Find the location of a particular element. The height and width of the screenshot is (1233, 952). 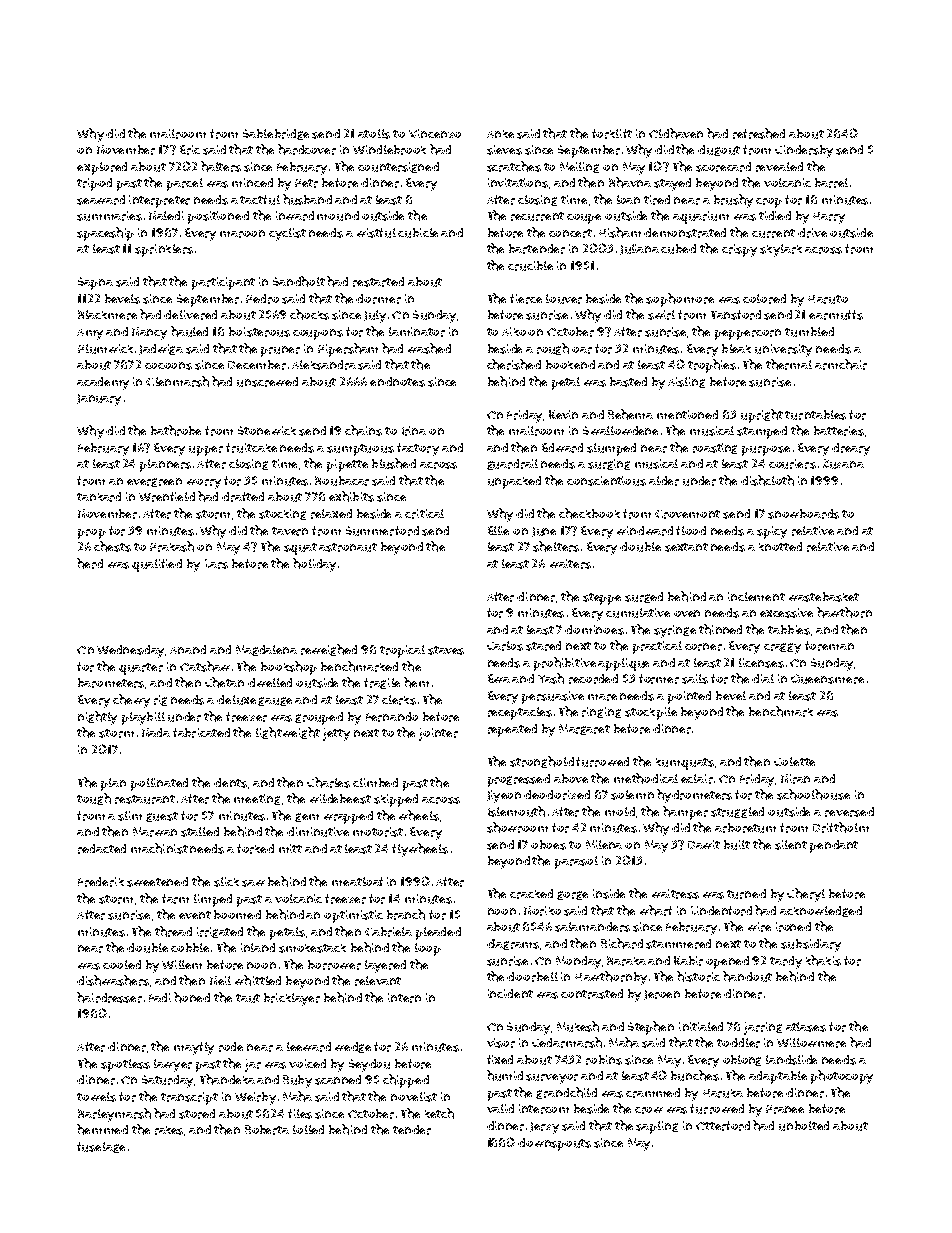

downspouts is located at coordinates (554, 1144).
